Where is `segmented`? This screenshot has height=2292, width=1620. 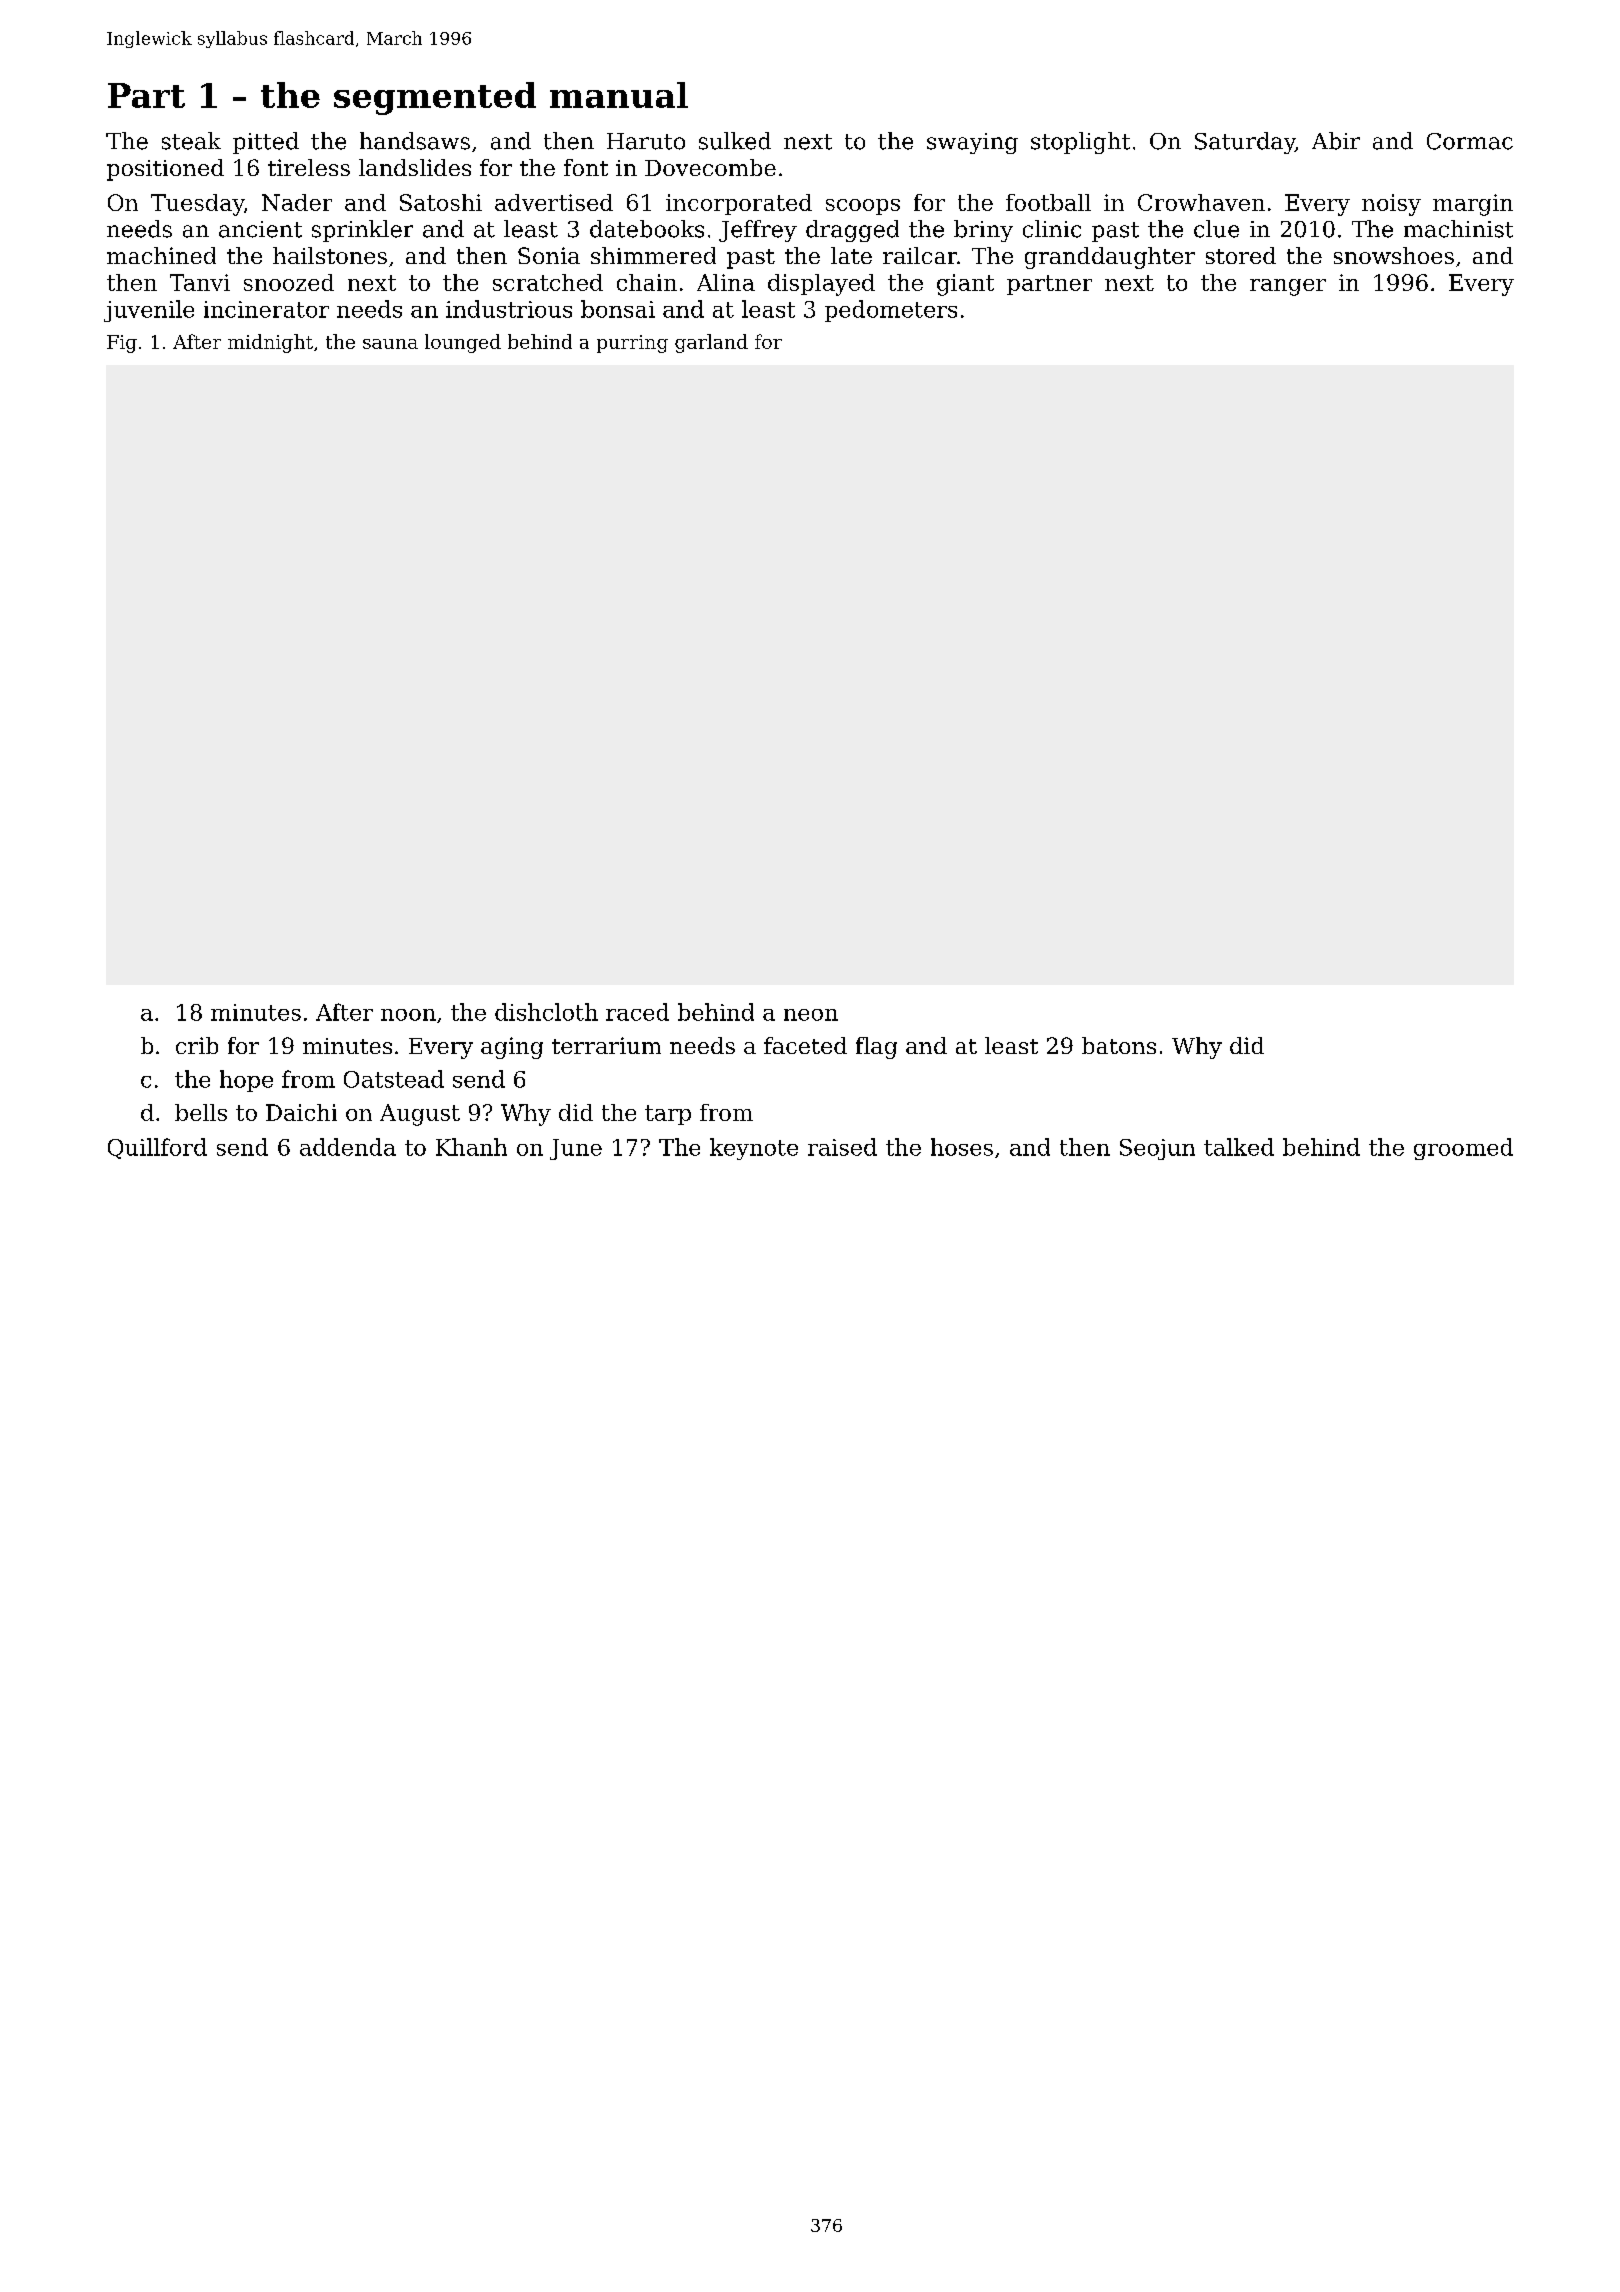 segmented is located at coordinates (435, 98).
